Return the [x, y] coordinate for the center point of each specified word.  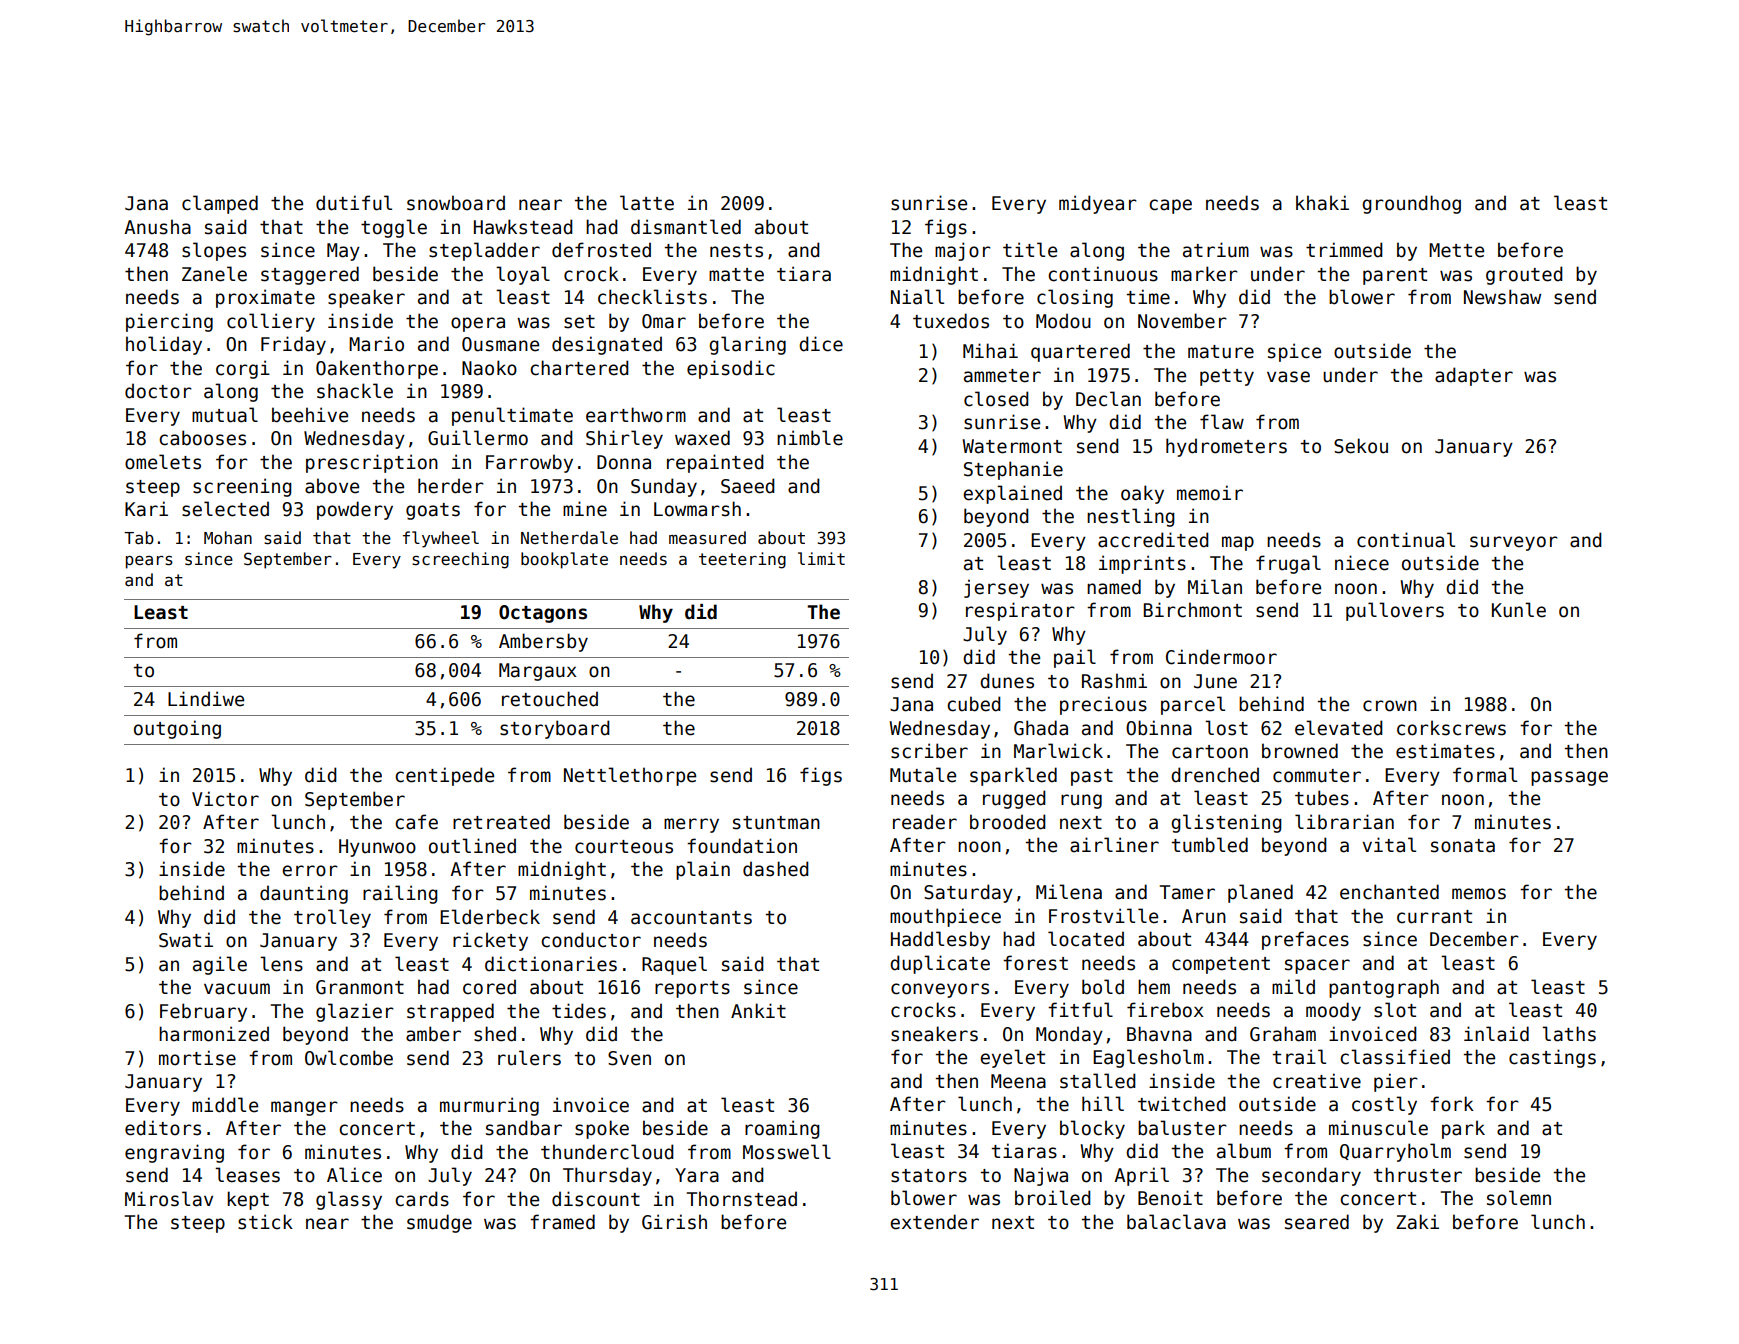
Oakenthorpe [377, 369]
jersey [996, 588]
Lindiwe [206, 699]
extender [934, 1222]
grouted [1524, 275]
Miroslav [169, 1199]
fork [1452, 1104]
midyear [1098, 204]
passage [1569, 778]
